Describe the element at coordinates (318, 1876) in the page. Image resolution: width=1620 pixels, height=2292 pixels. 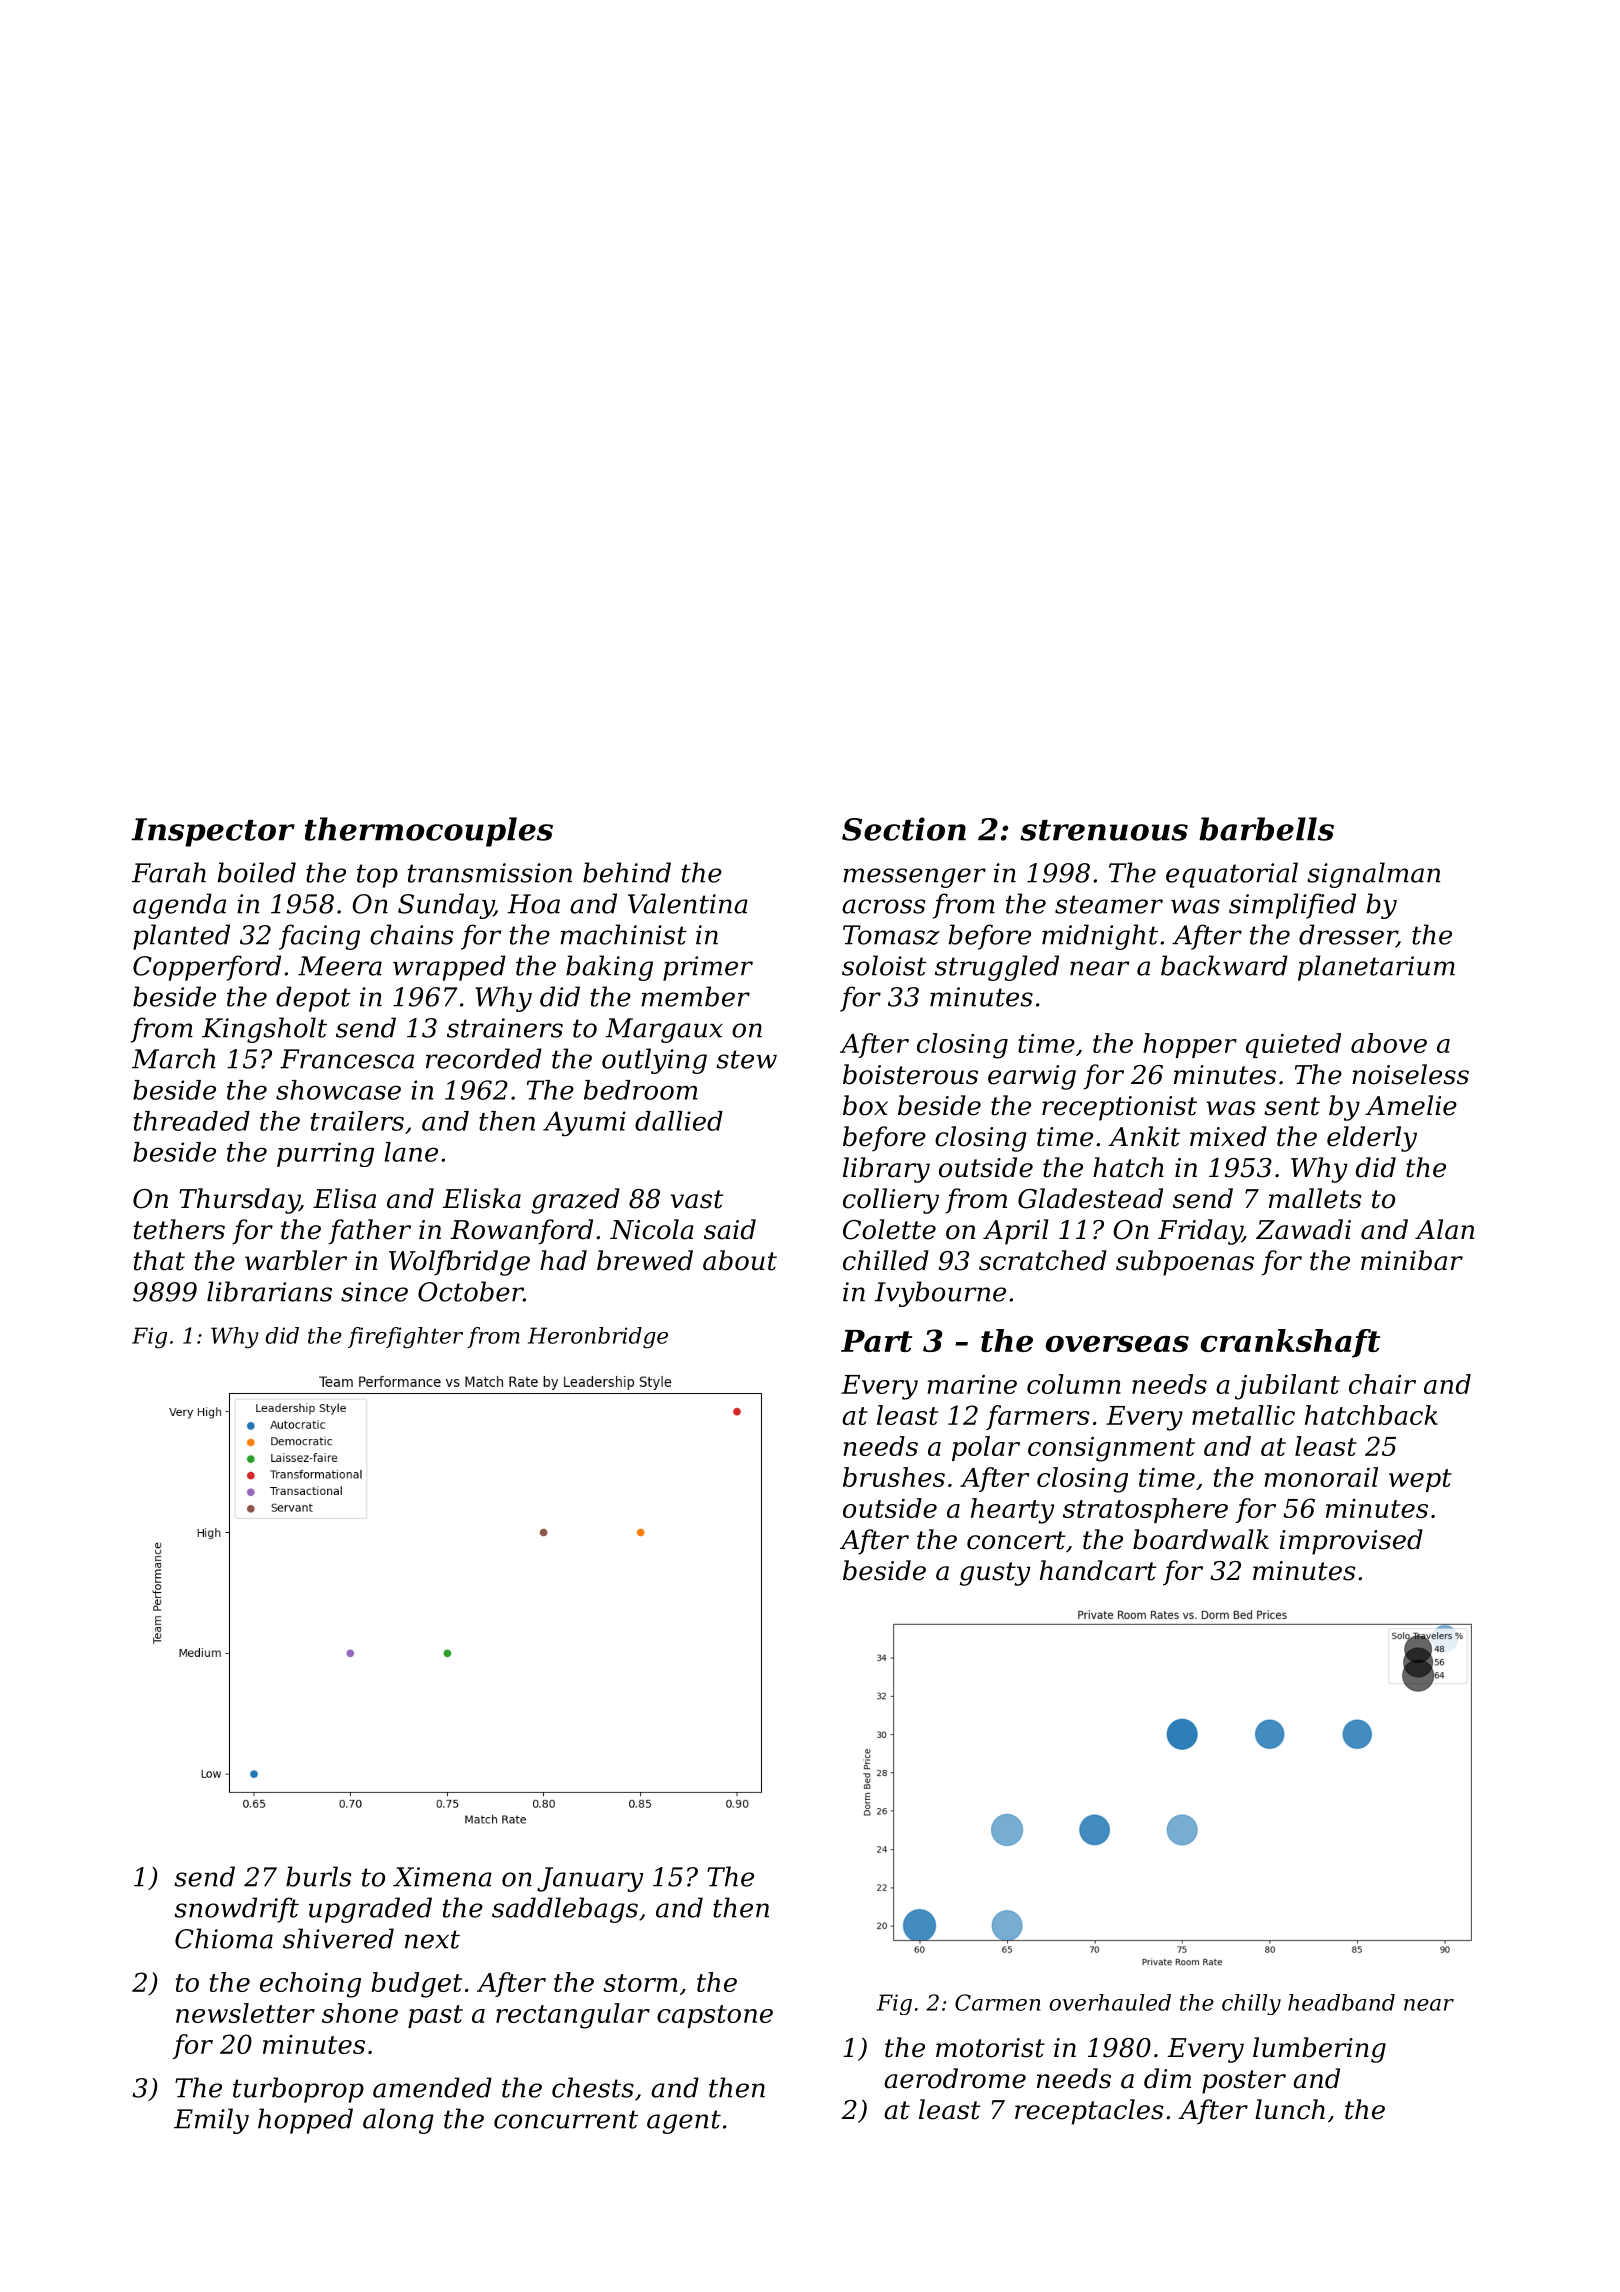
I see `burls` at that location.
